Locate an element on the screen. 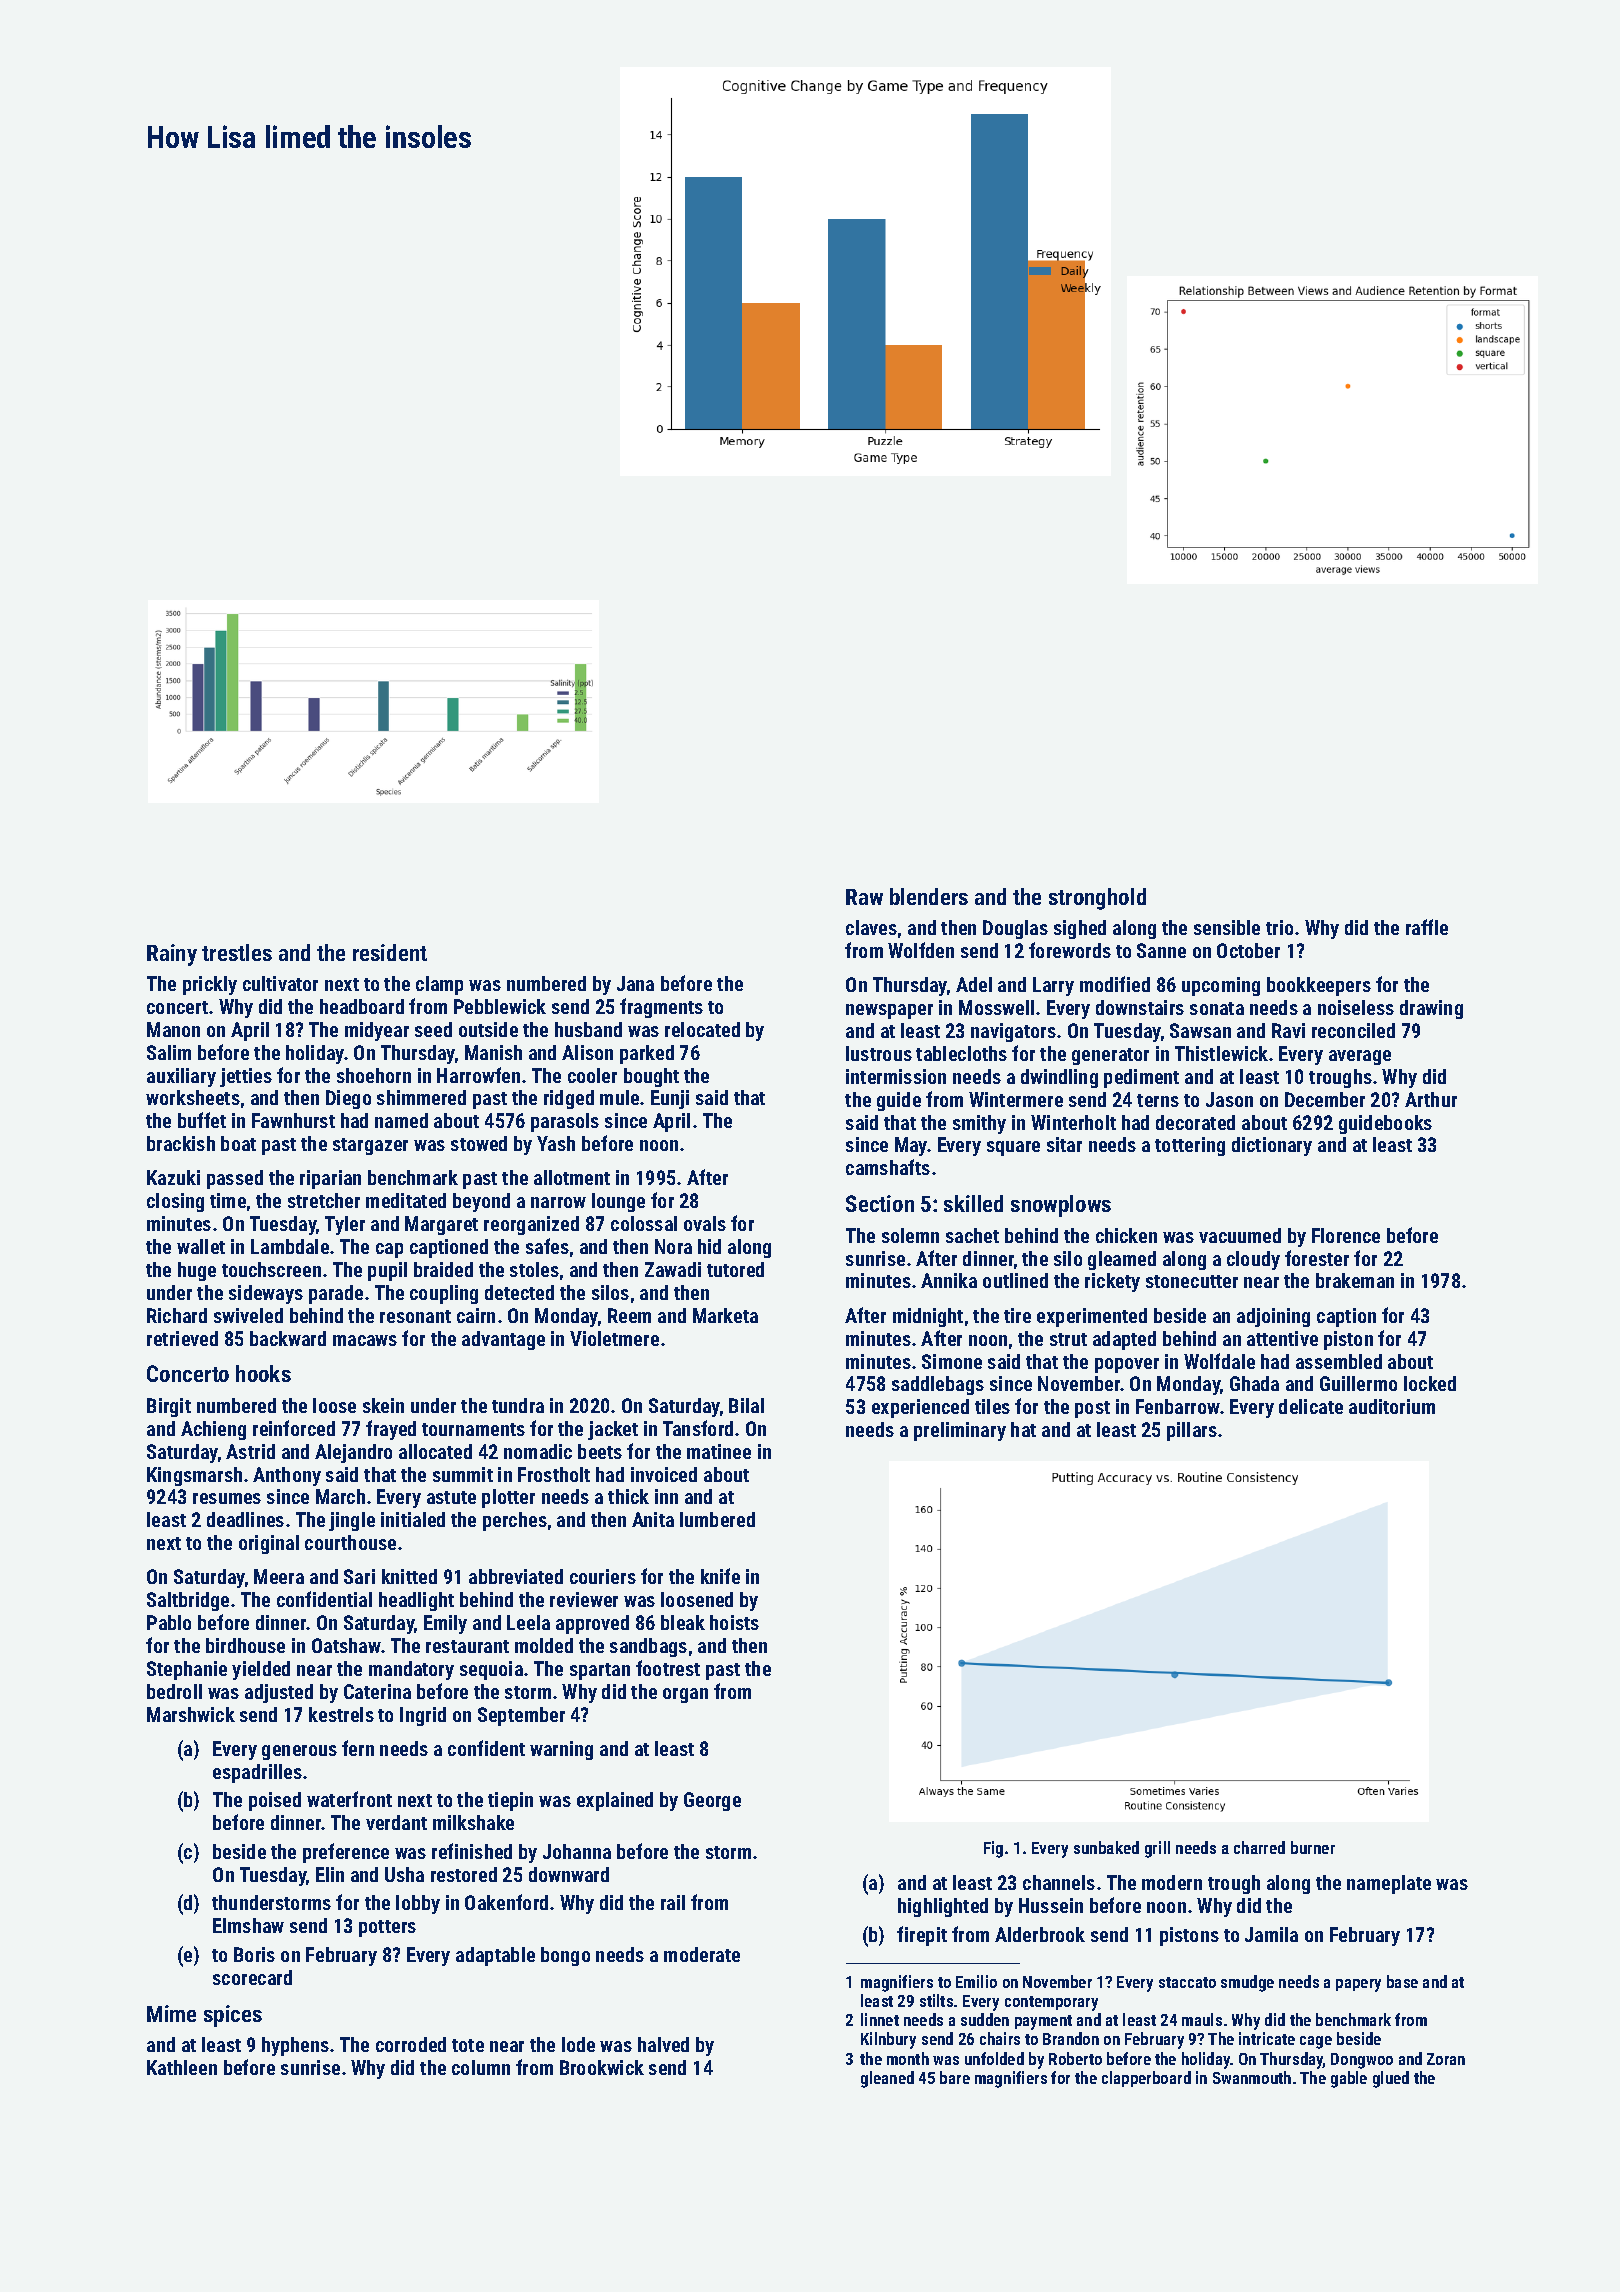 Image resolution: width=1620 pixels, height=2292 pixels. Birgit is located at coordinates (169, 1407).
